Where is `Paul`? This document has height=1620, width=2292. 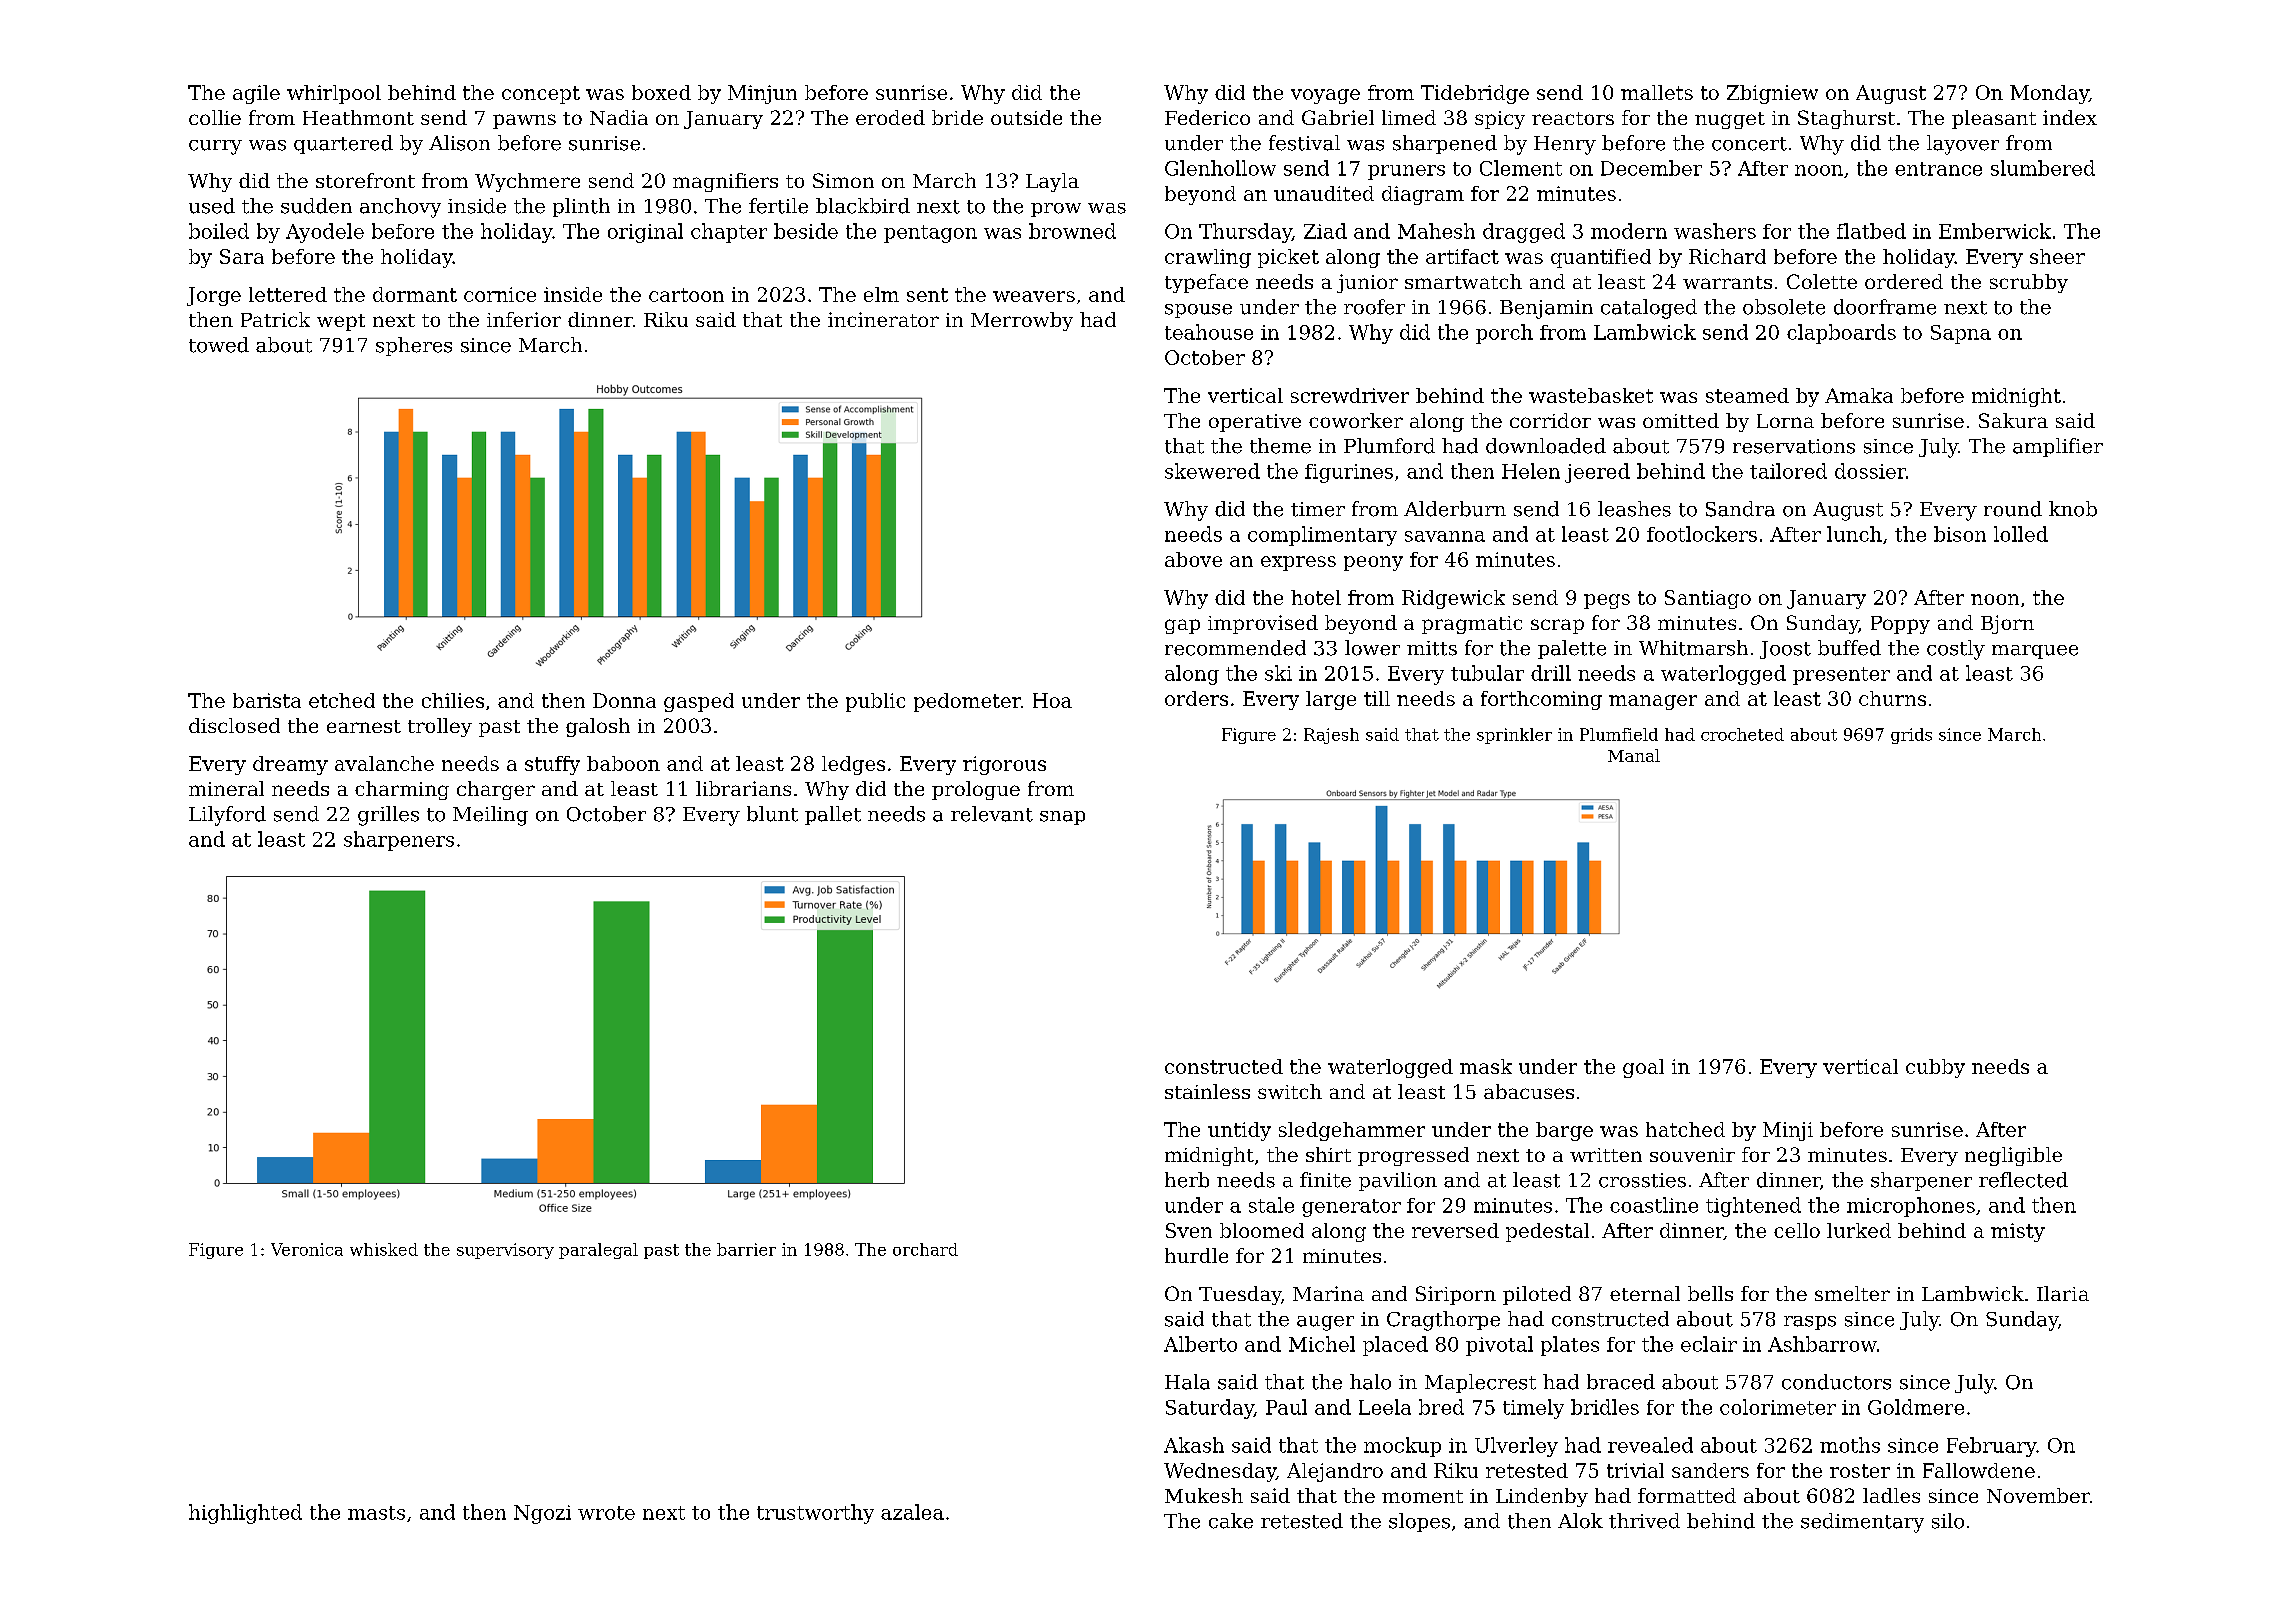 Paul is located at coordinates (1286, 1407).
